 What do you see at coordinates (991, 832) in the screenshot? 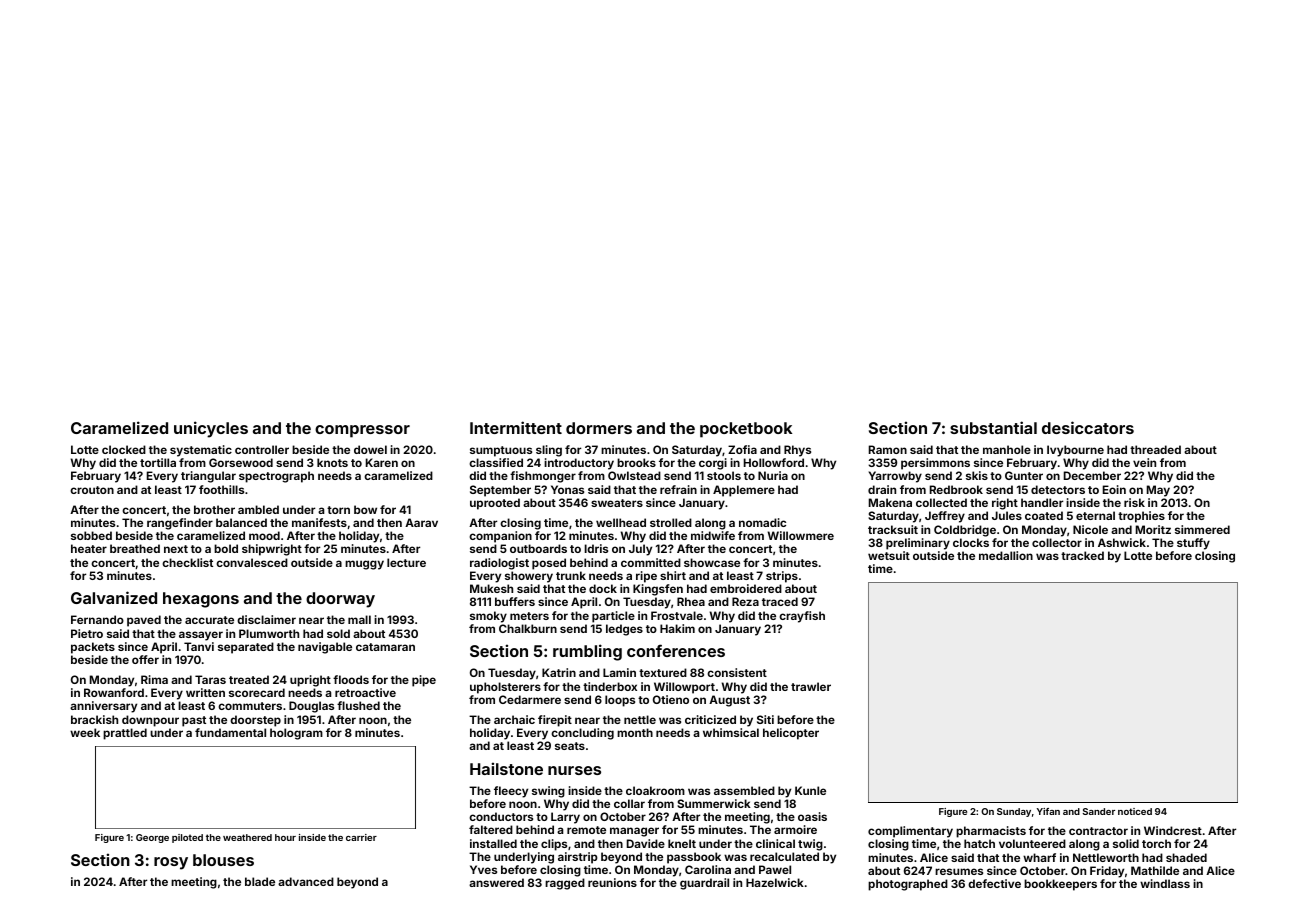
I see `pharmacists` at bounding box center [991, 832].
